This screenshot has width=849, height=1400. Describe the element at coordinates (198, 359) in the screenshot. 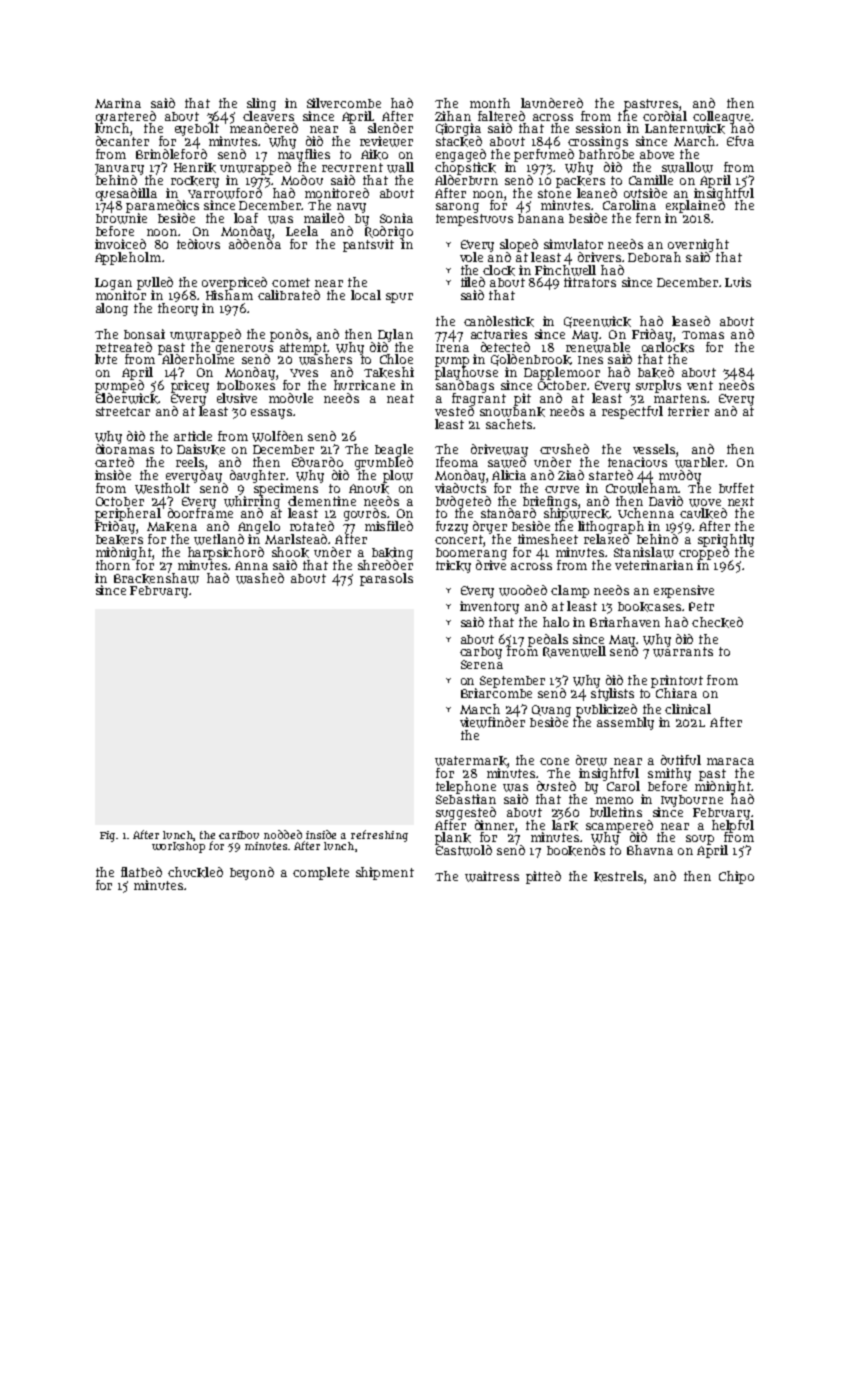

I see `Alderholme` at that location.
